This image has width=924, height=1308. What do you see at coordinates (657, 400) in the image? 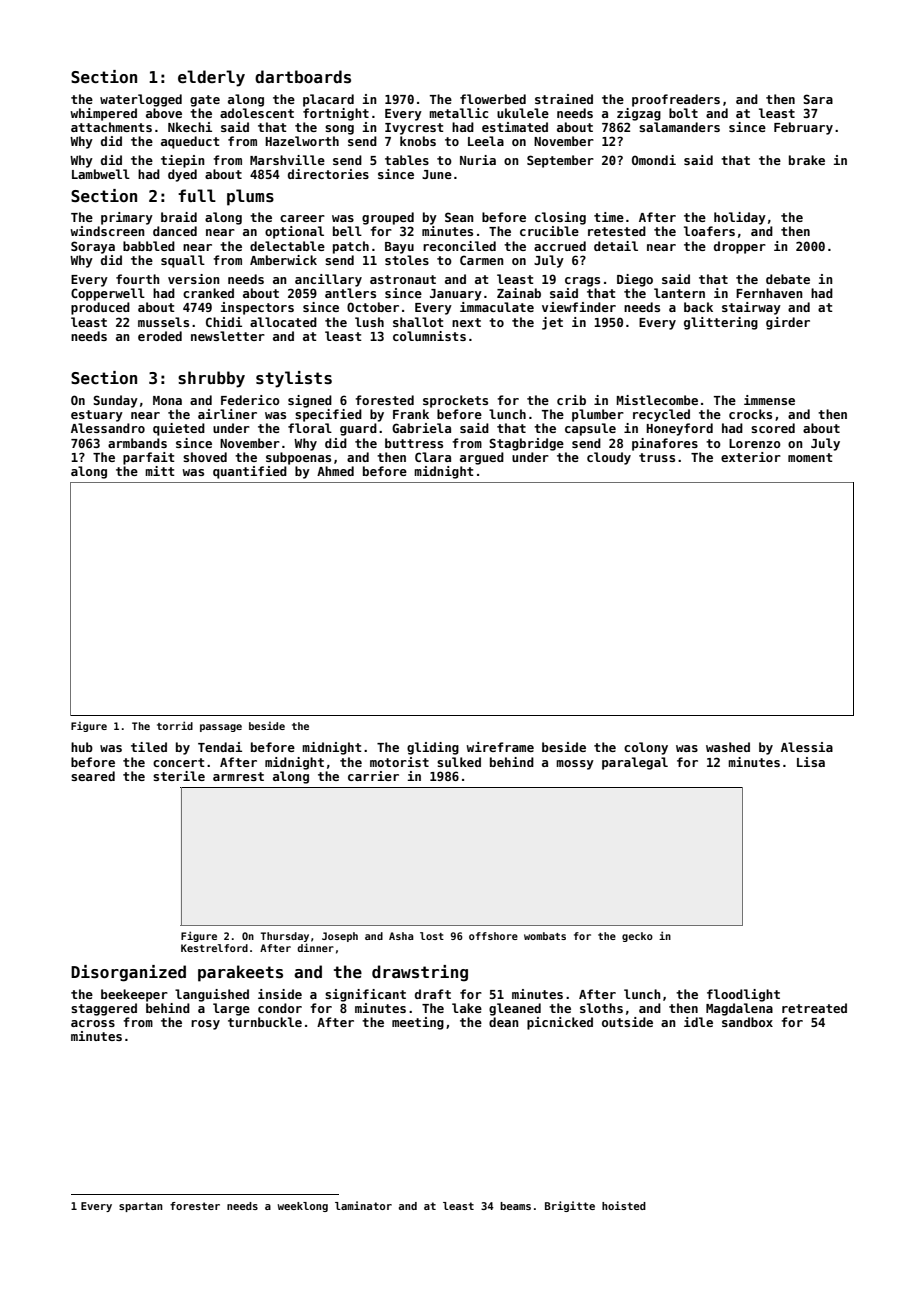
I see `Mistlecombe` at bounding box center [657, 400].
